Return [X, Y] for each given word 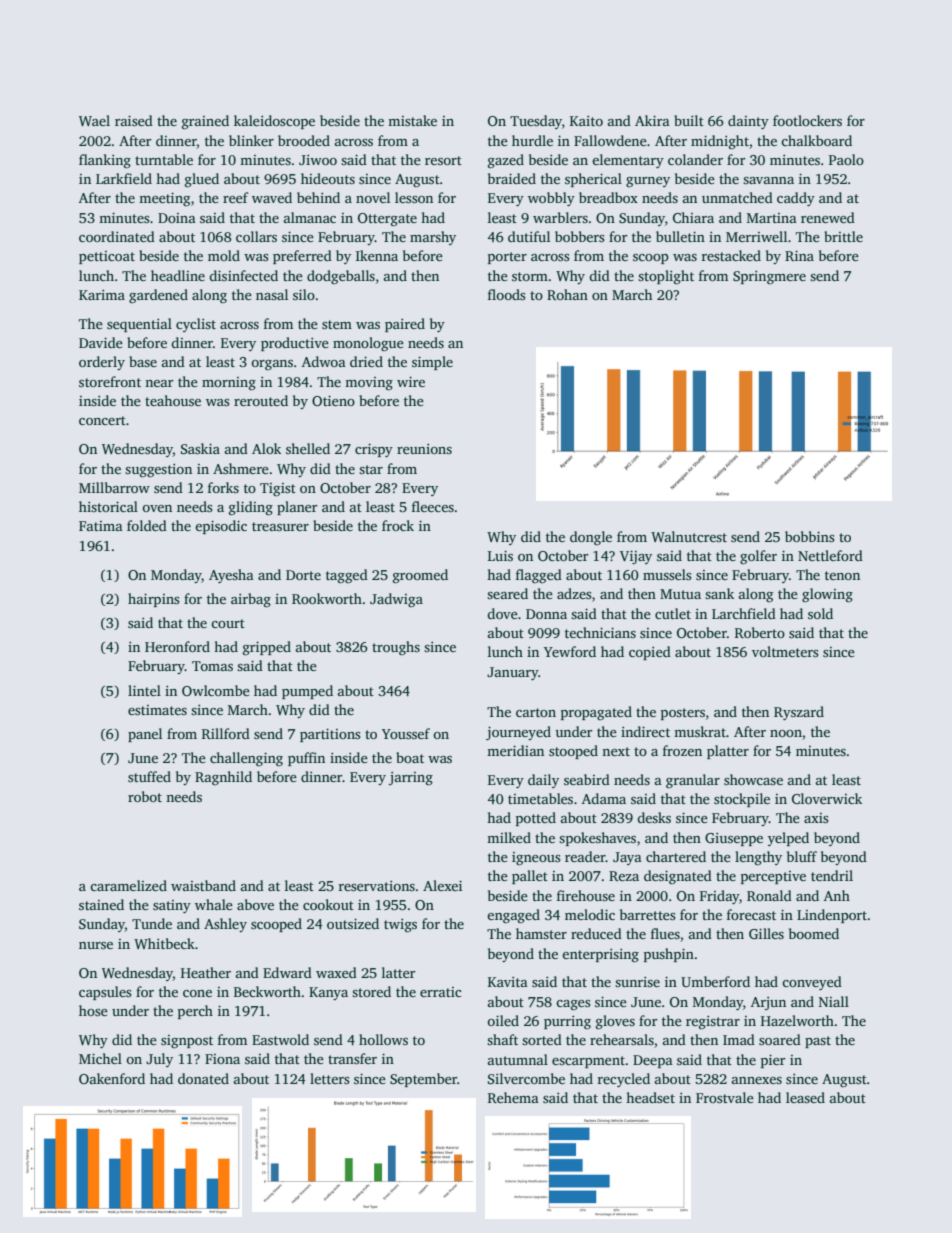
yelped [788, 839]
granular [693, 781]
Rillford [226, 733]
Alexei [442, 885]
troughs [396, 648]
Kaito [586, 121]
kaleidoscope [274, 122]
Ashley [225, 925]
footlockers [807, 120]
